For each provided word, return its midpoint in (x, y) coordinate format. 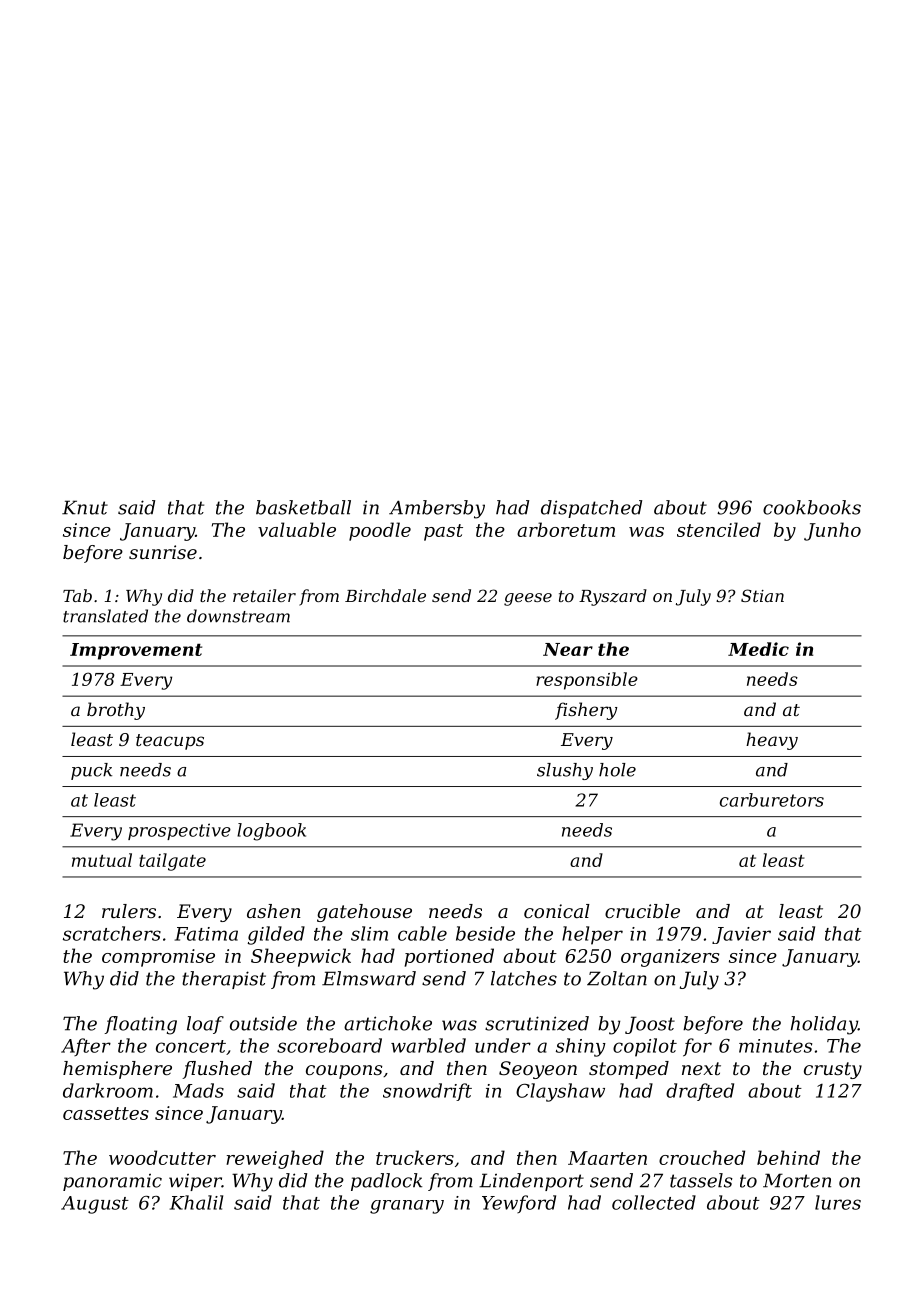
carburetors (772, 800)
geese (528, 599)
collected (654, 1202)
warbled (428, 1045)
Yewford (519, 1204)
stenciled (719, 529)
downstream (238, 616)
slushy (565, 771)
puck (91, 771)
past (443, 532)
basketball (303, 507)
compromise (158, 958)
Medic (758, 649)
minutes (775, 1046)
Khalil (196, 1202)
